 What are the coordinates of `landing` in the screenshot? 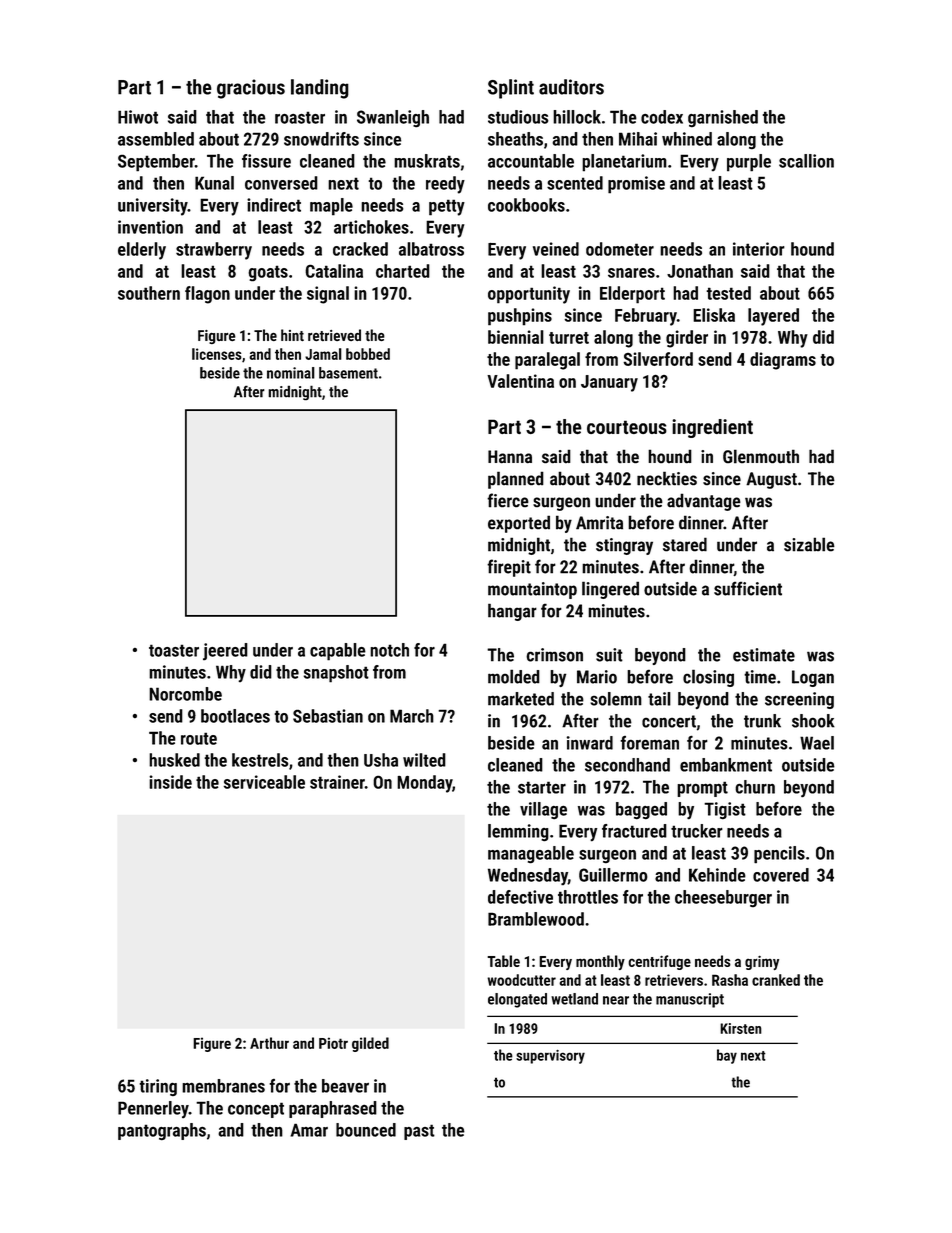 It's located at (320, 89).
